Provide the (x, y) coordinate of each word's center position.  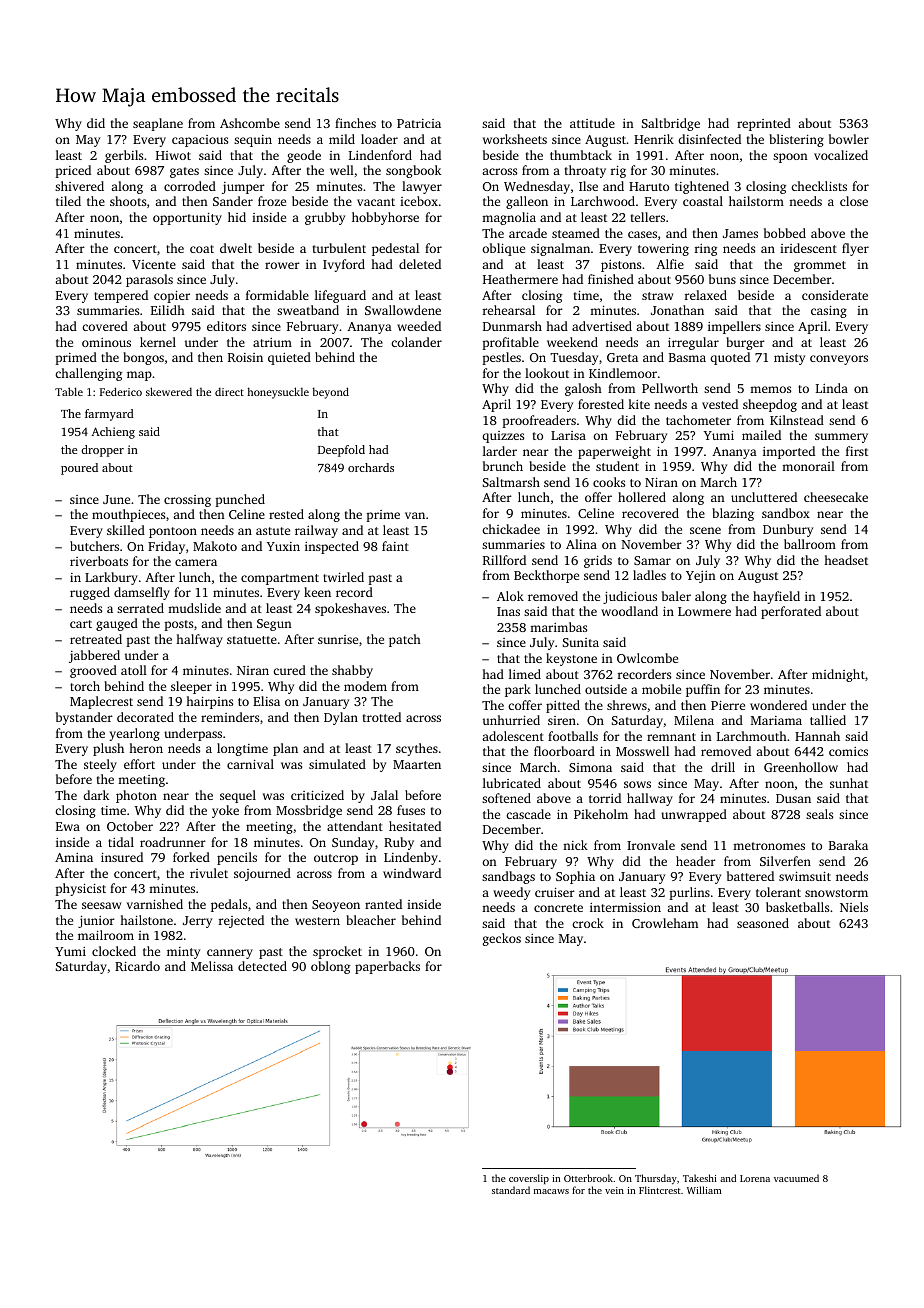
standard (511, 1190)
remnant (671, 737)
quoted (730, 358)
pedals (229, 905)
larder (500, 451)
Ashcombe (250, 123)
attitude (592, 123)
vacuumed (796, 1178)
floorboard (564, 751)
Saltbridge (671, 124)
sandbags (508, 877)
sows (637, 784)
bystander (84, 718)
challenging (88, 374)
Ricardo (137, 966)
